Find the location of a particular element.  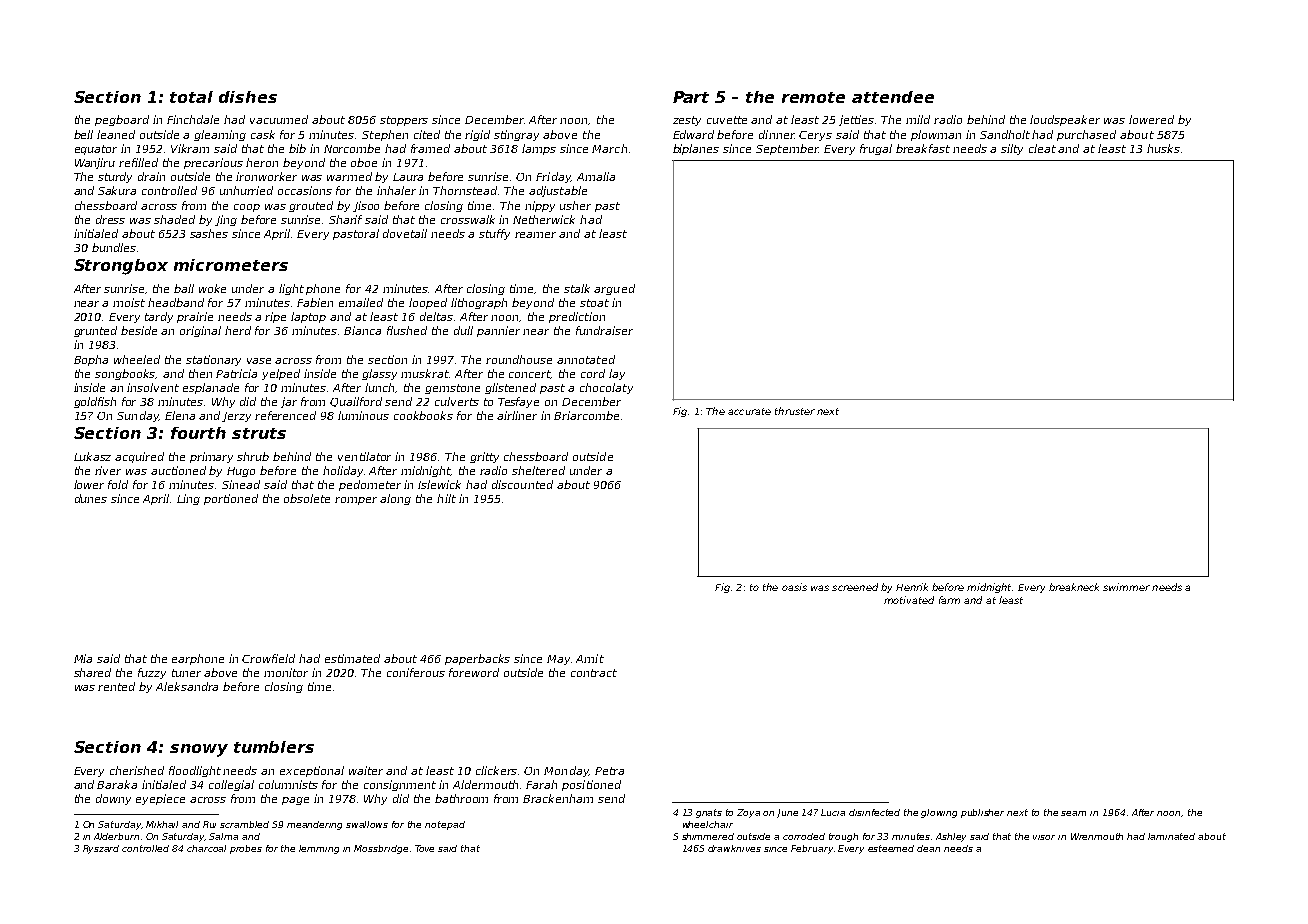

loudspeaker is located at coordinates (1065, 120).
